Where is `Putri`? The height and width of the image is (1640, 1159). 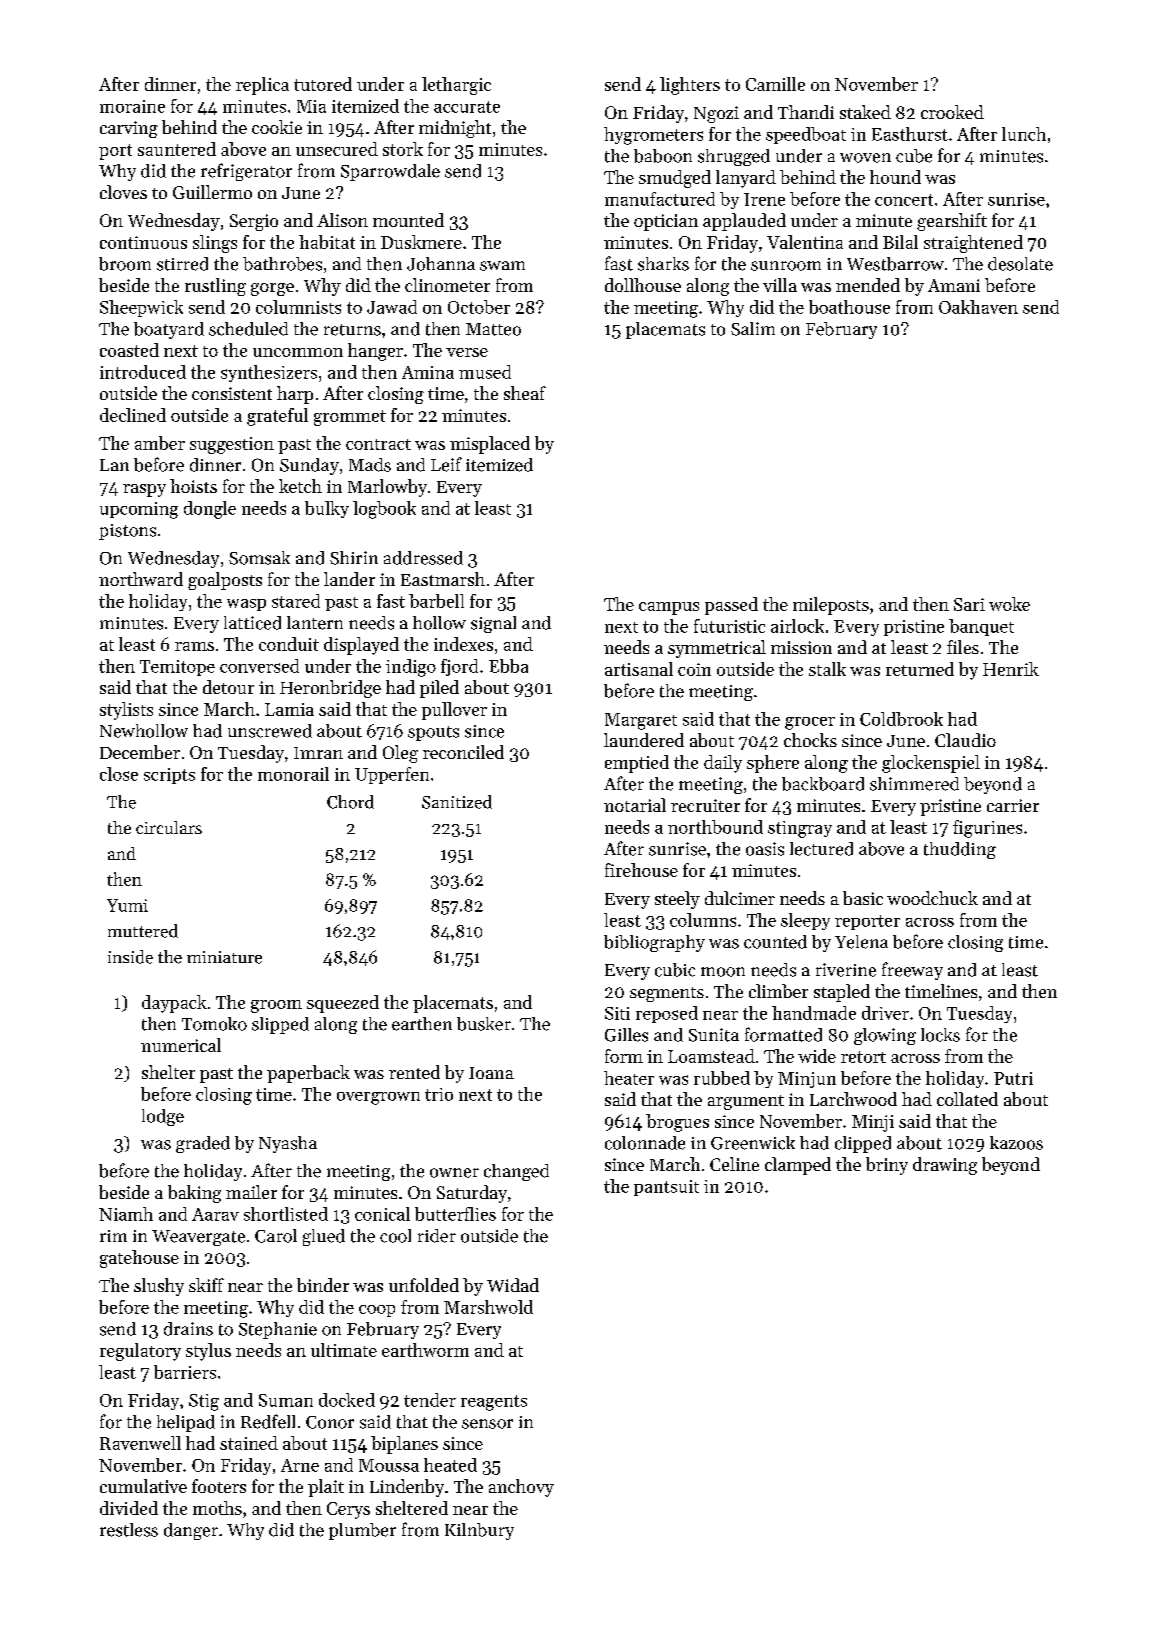
Putri is located at coordinates (1013, 1078).
